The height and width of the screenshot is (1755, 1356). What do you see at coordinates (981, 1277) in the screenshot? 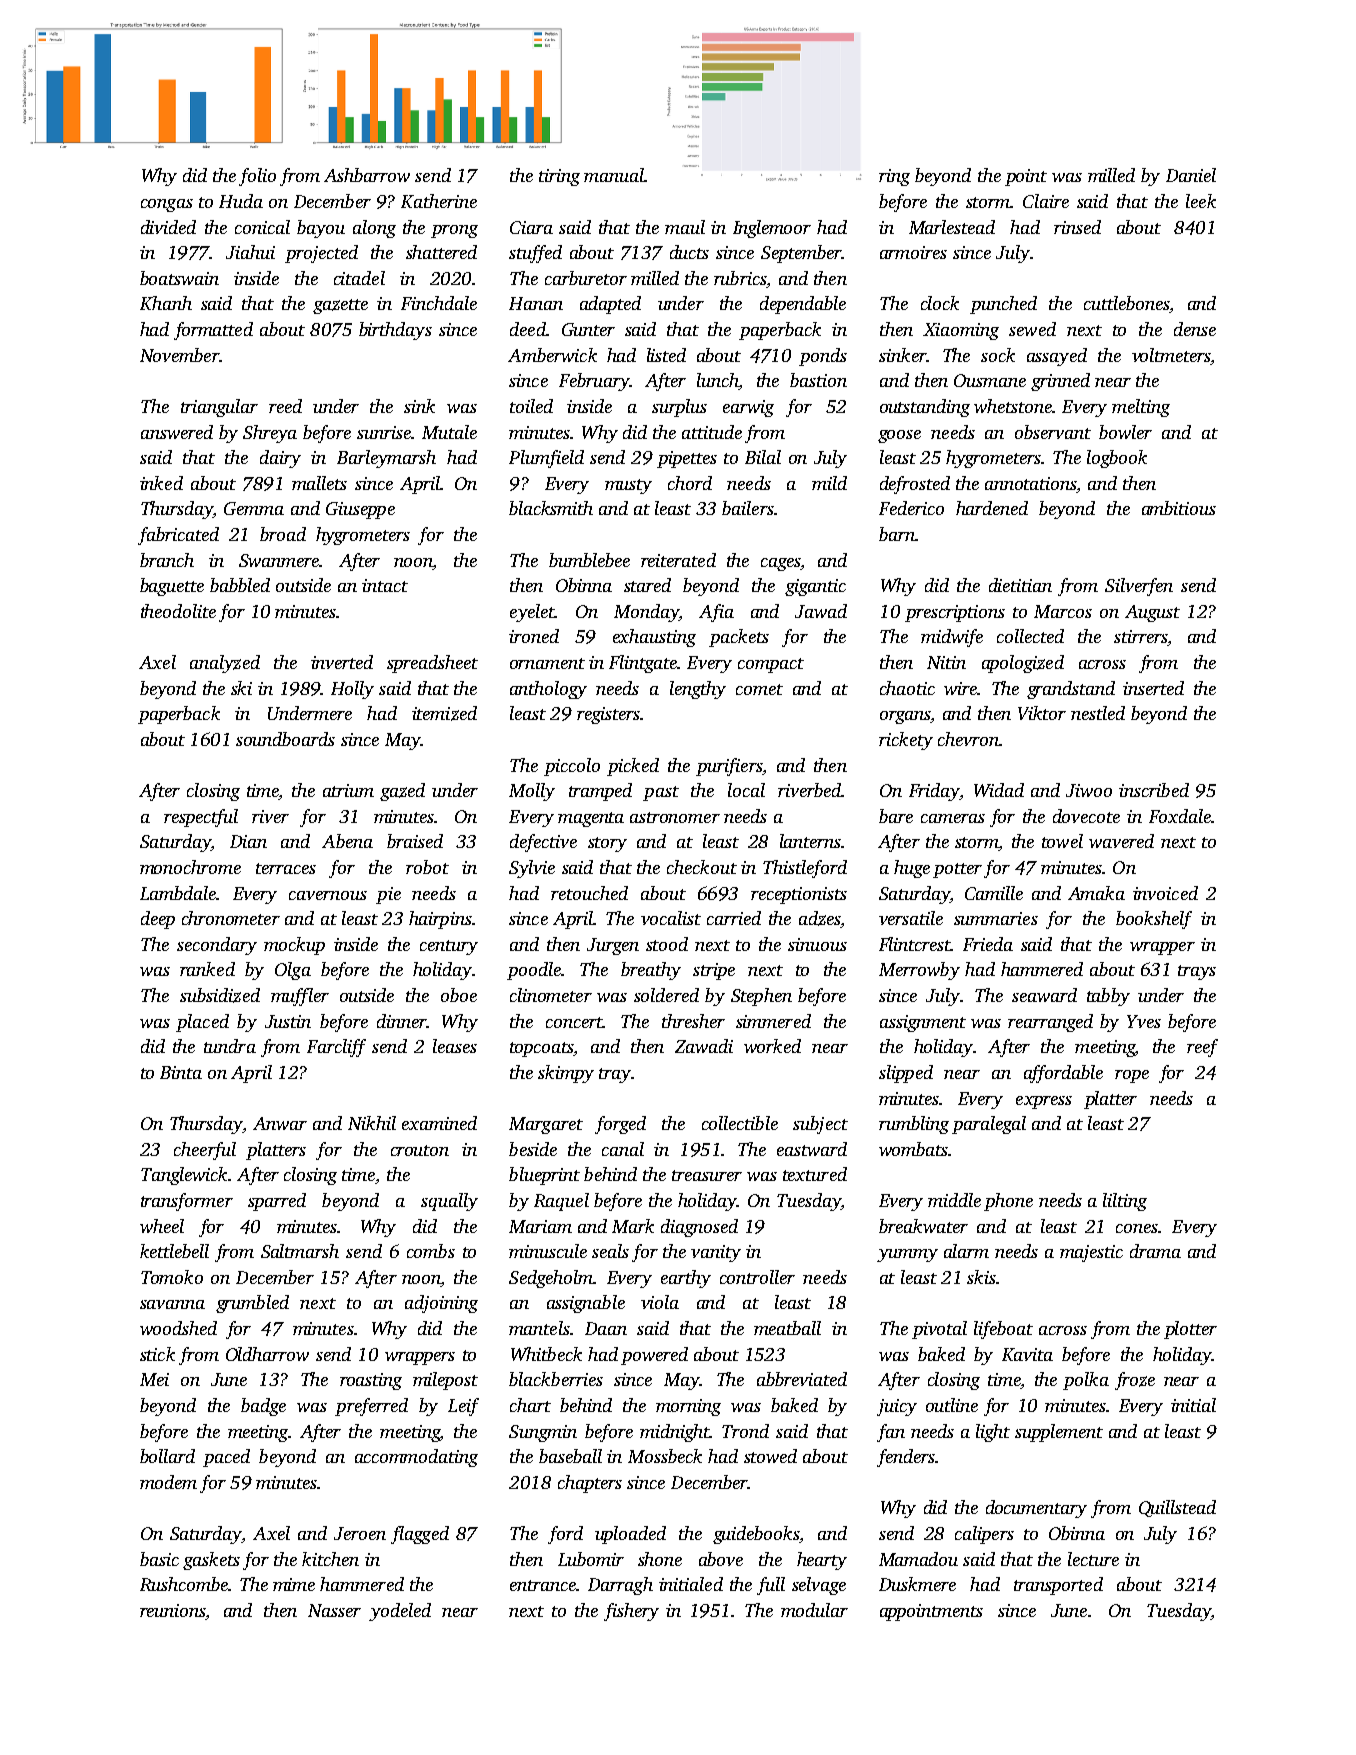
I see `skis` at bounding box center [981, 1277].
